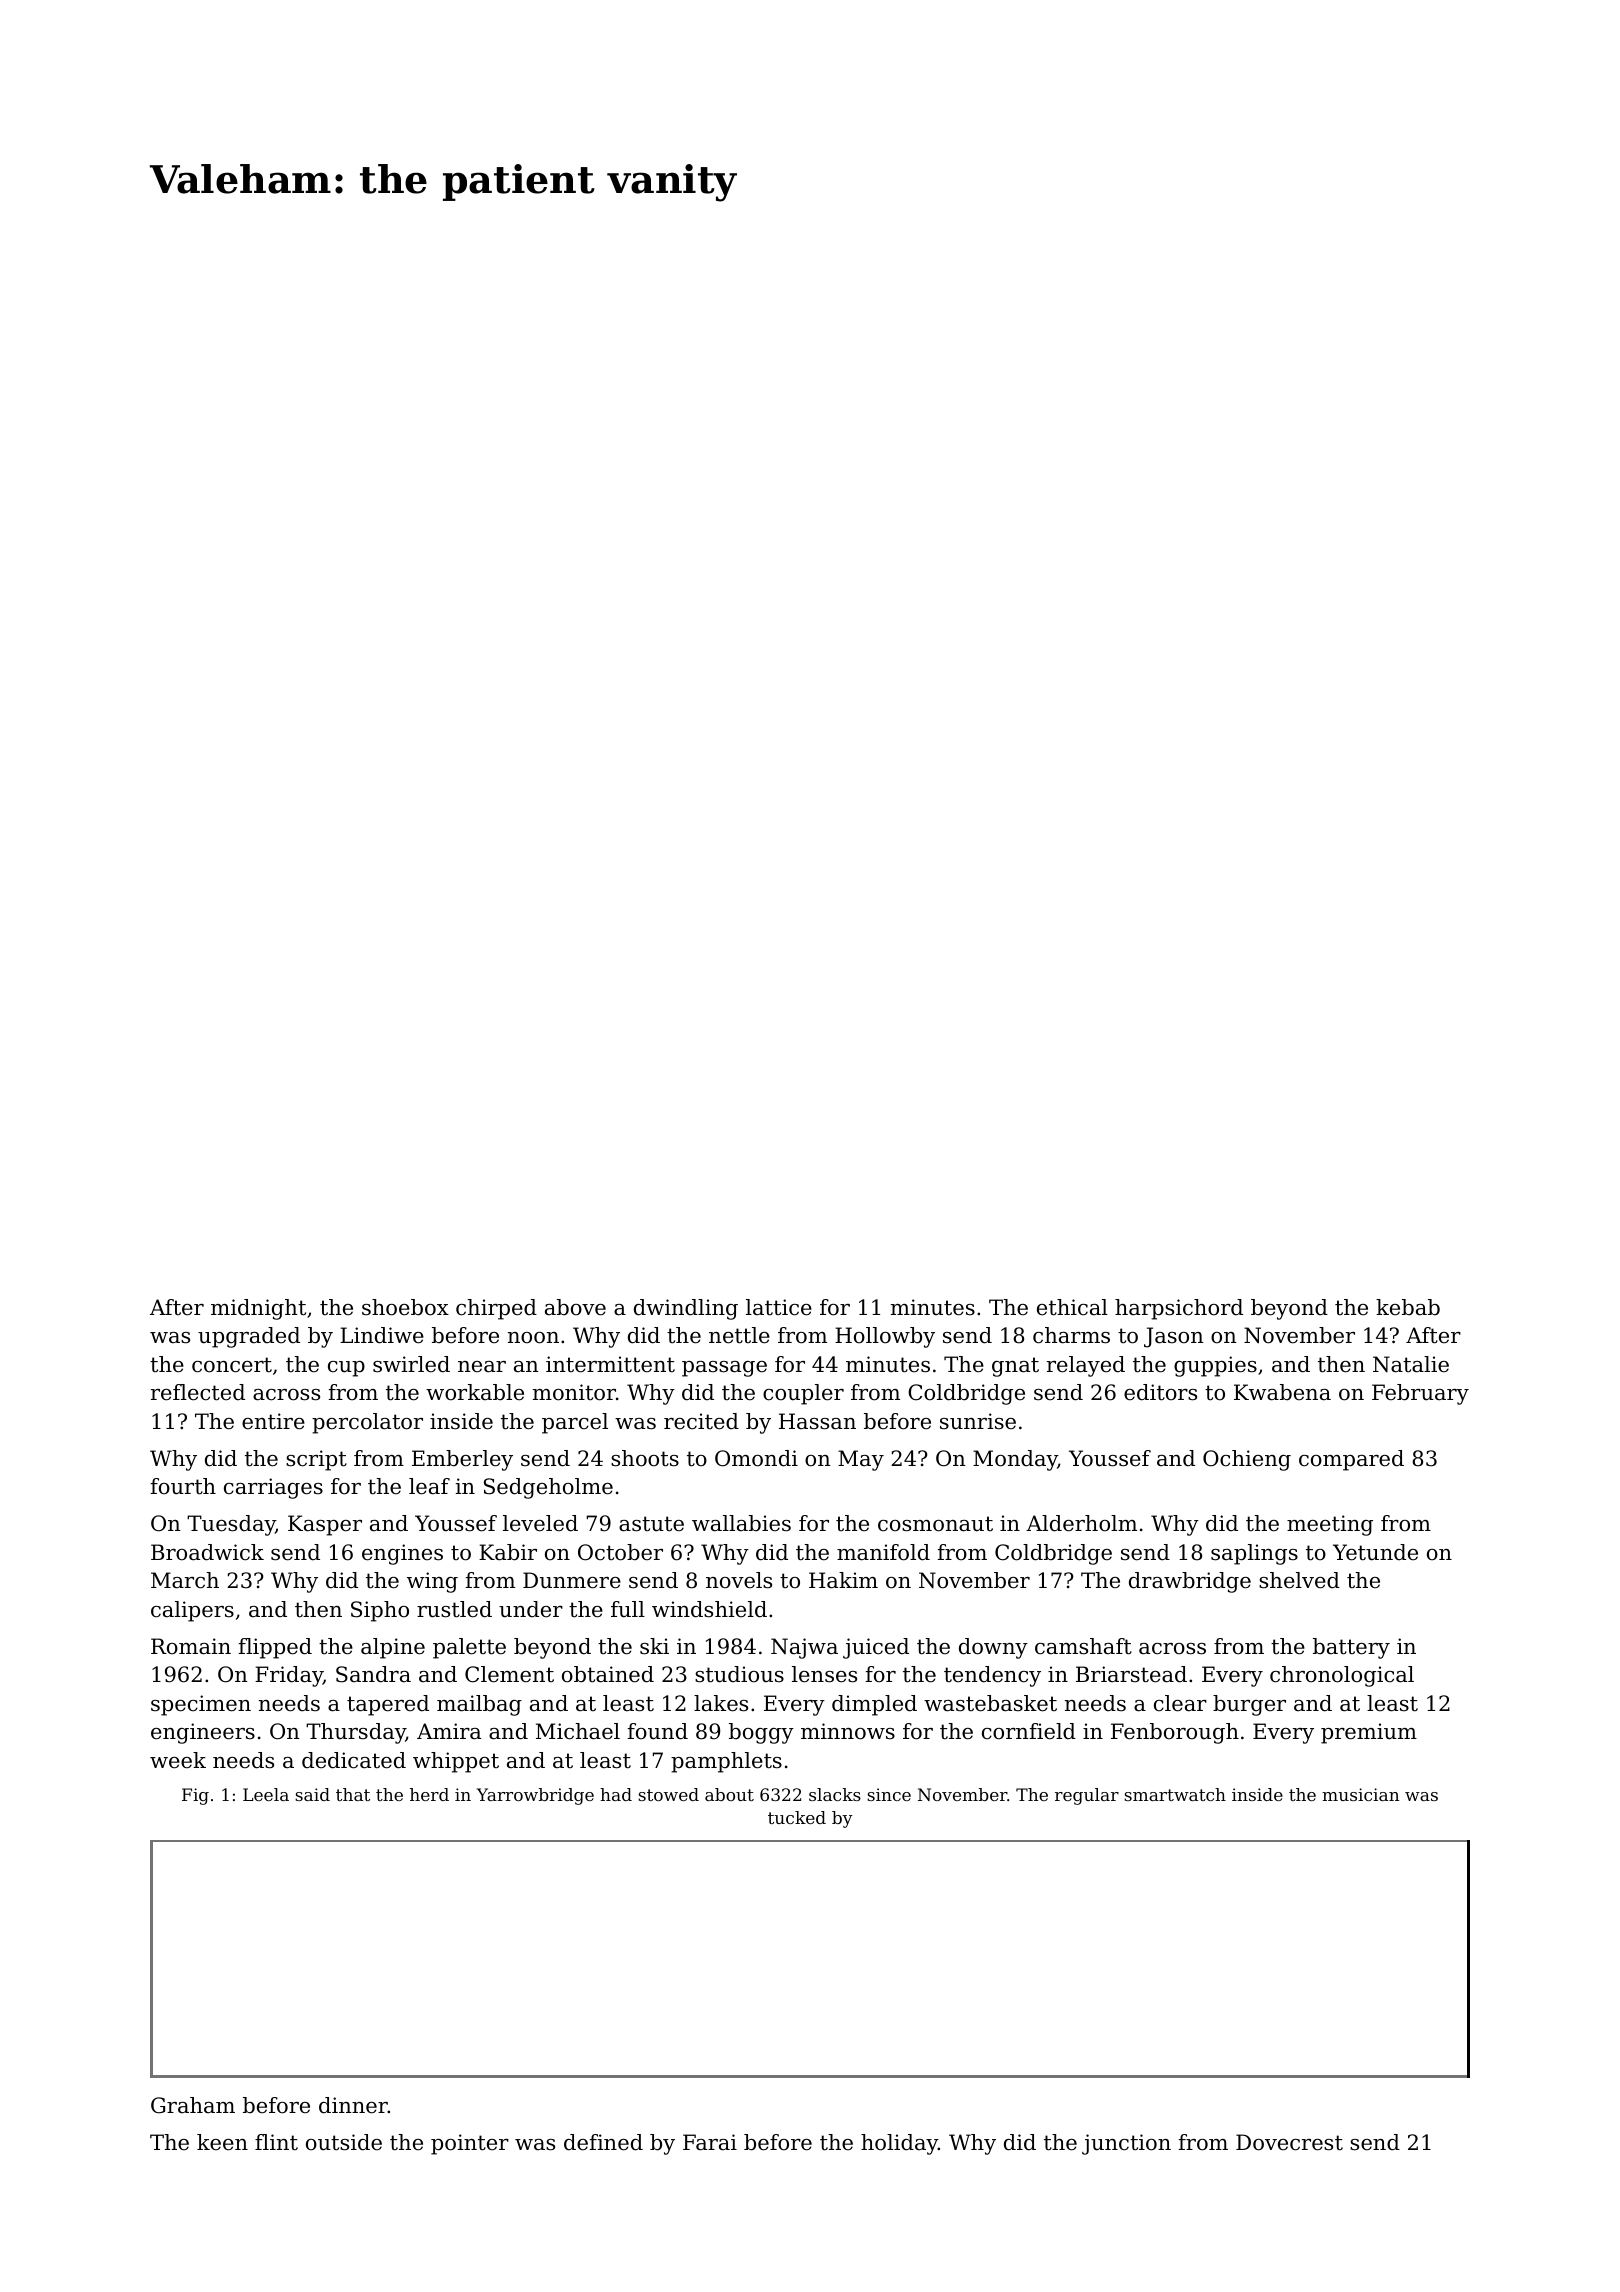 Image resolution: width=1620 pixels, height=2292 pixels. What do you see at coordinates (645, 1458) in the document?
I see `shoots` at bounding box center [645, 1458].
